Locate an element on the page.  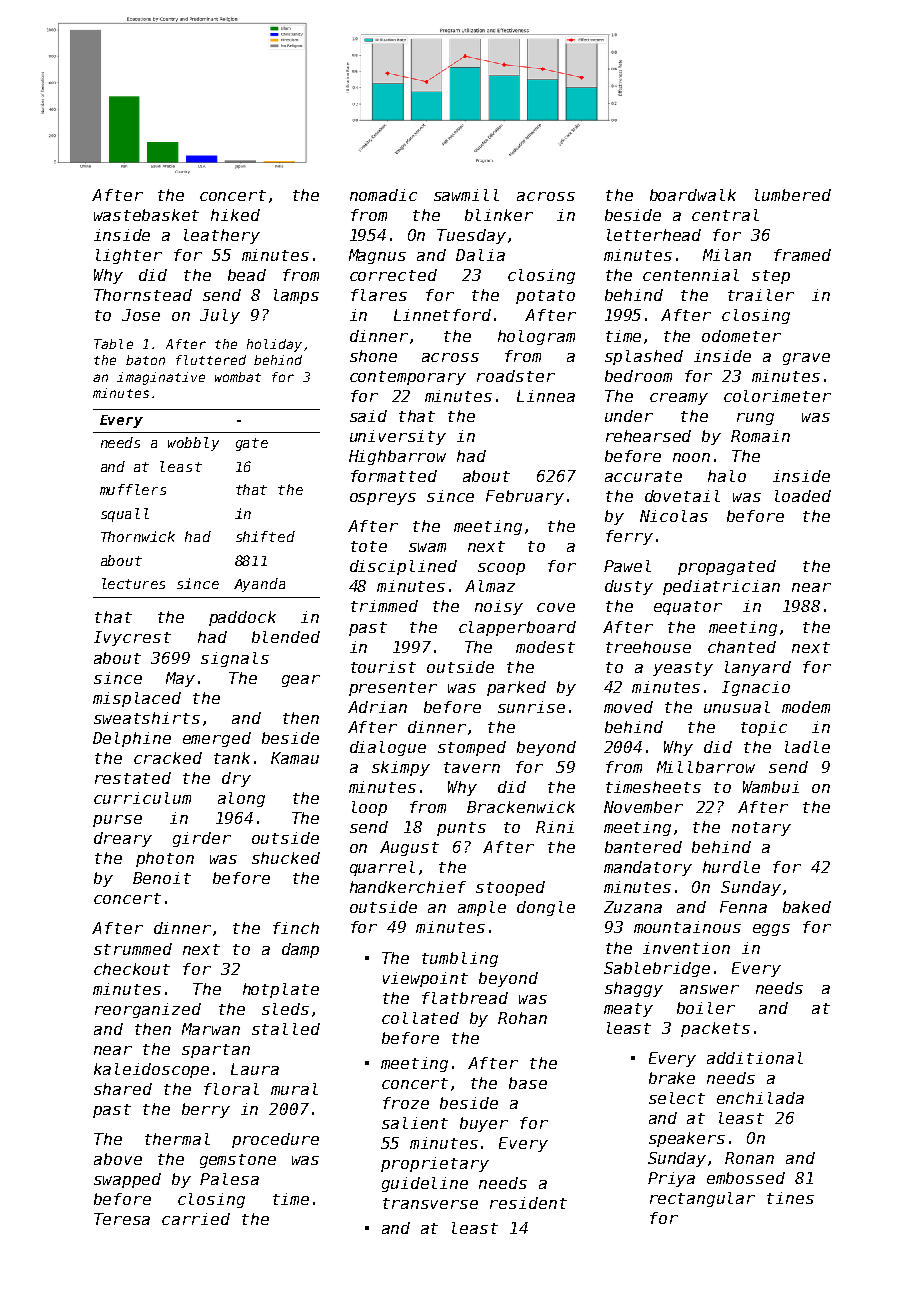
ladle is located at coordinates (807, 747).
